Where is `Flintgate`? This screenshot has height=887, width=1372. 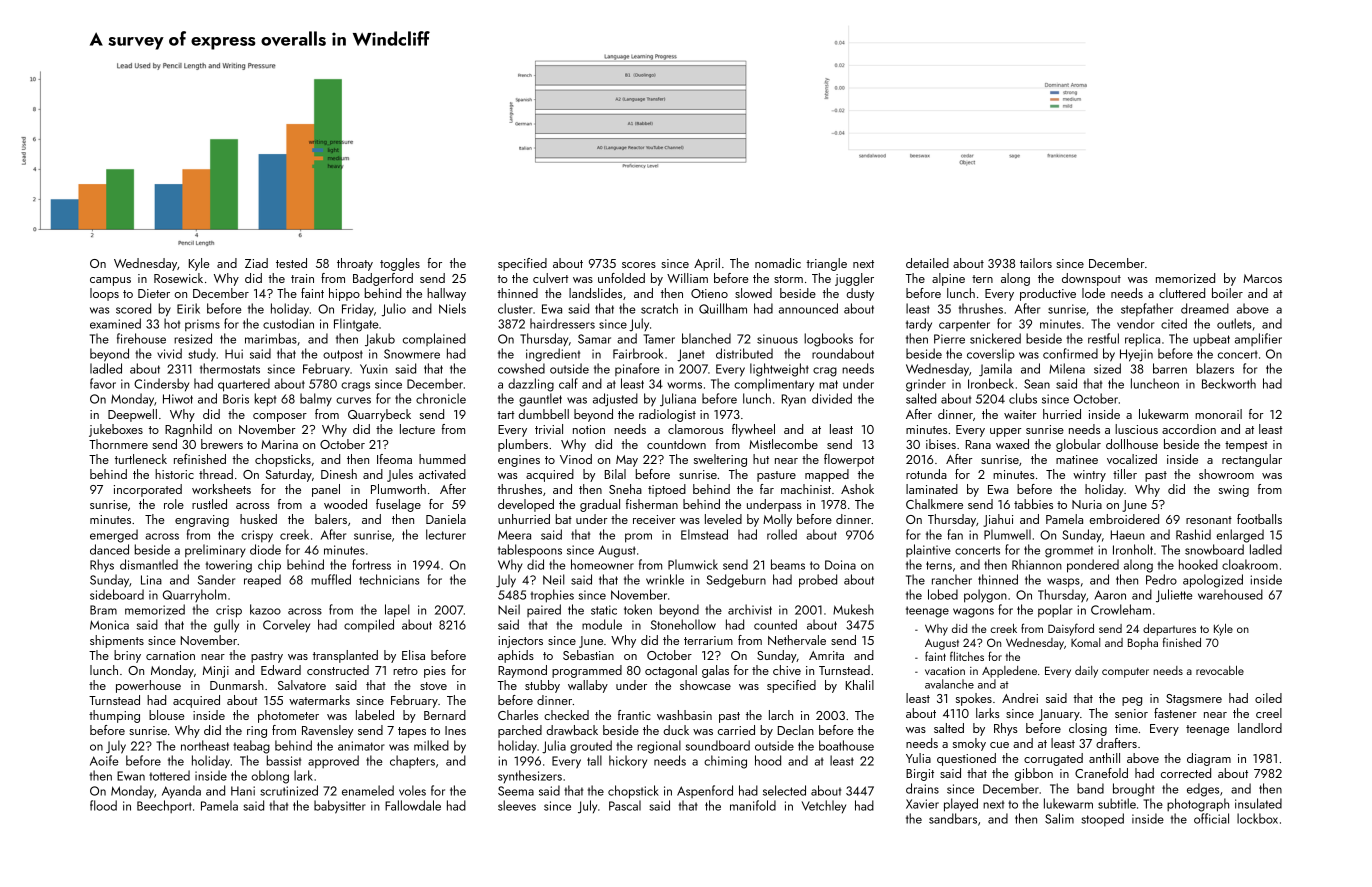
Flintgate is located at coordinates (356, 325).
